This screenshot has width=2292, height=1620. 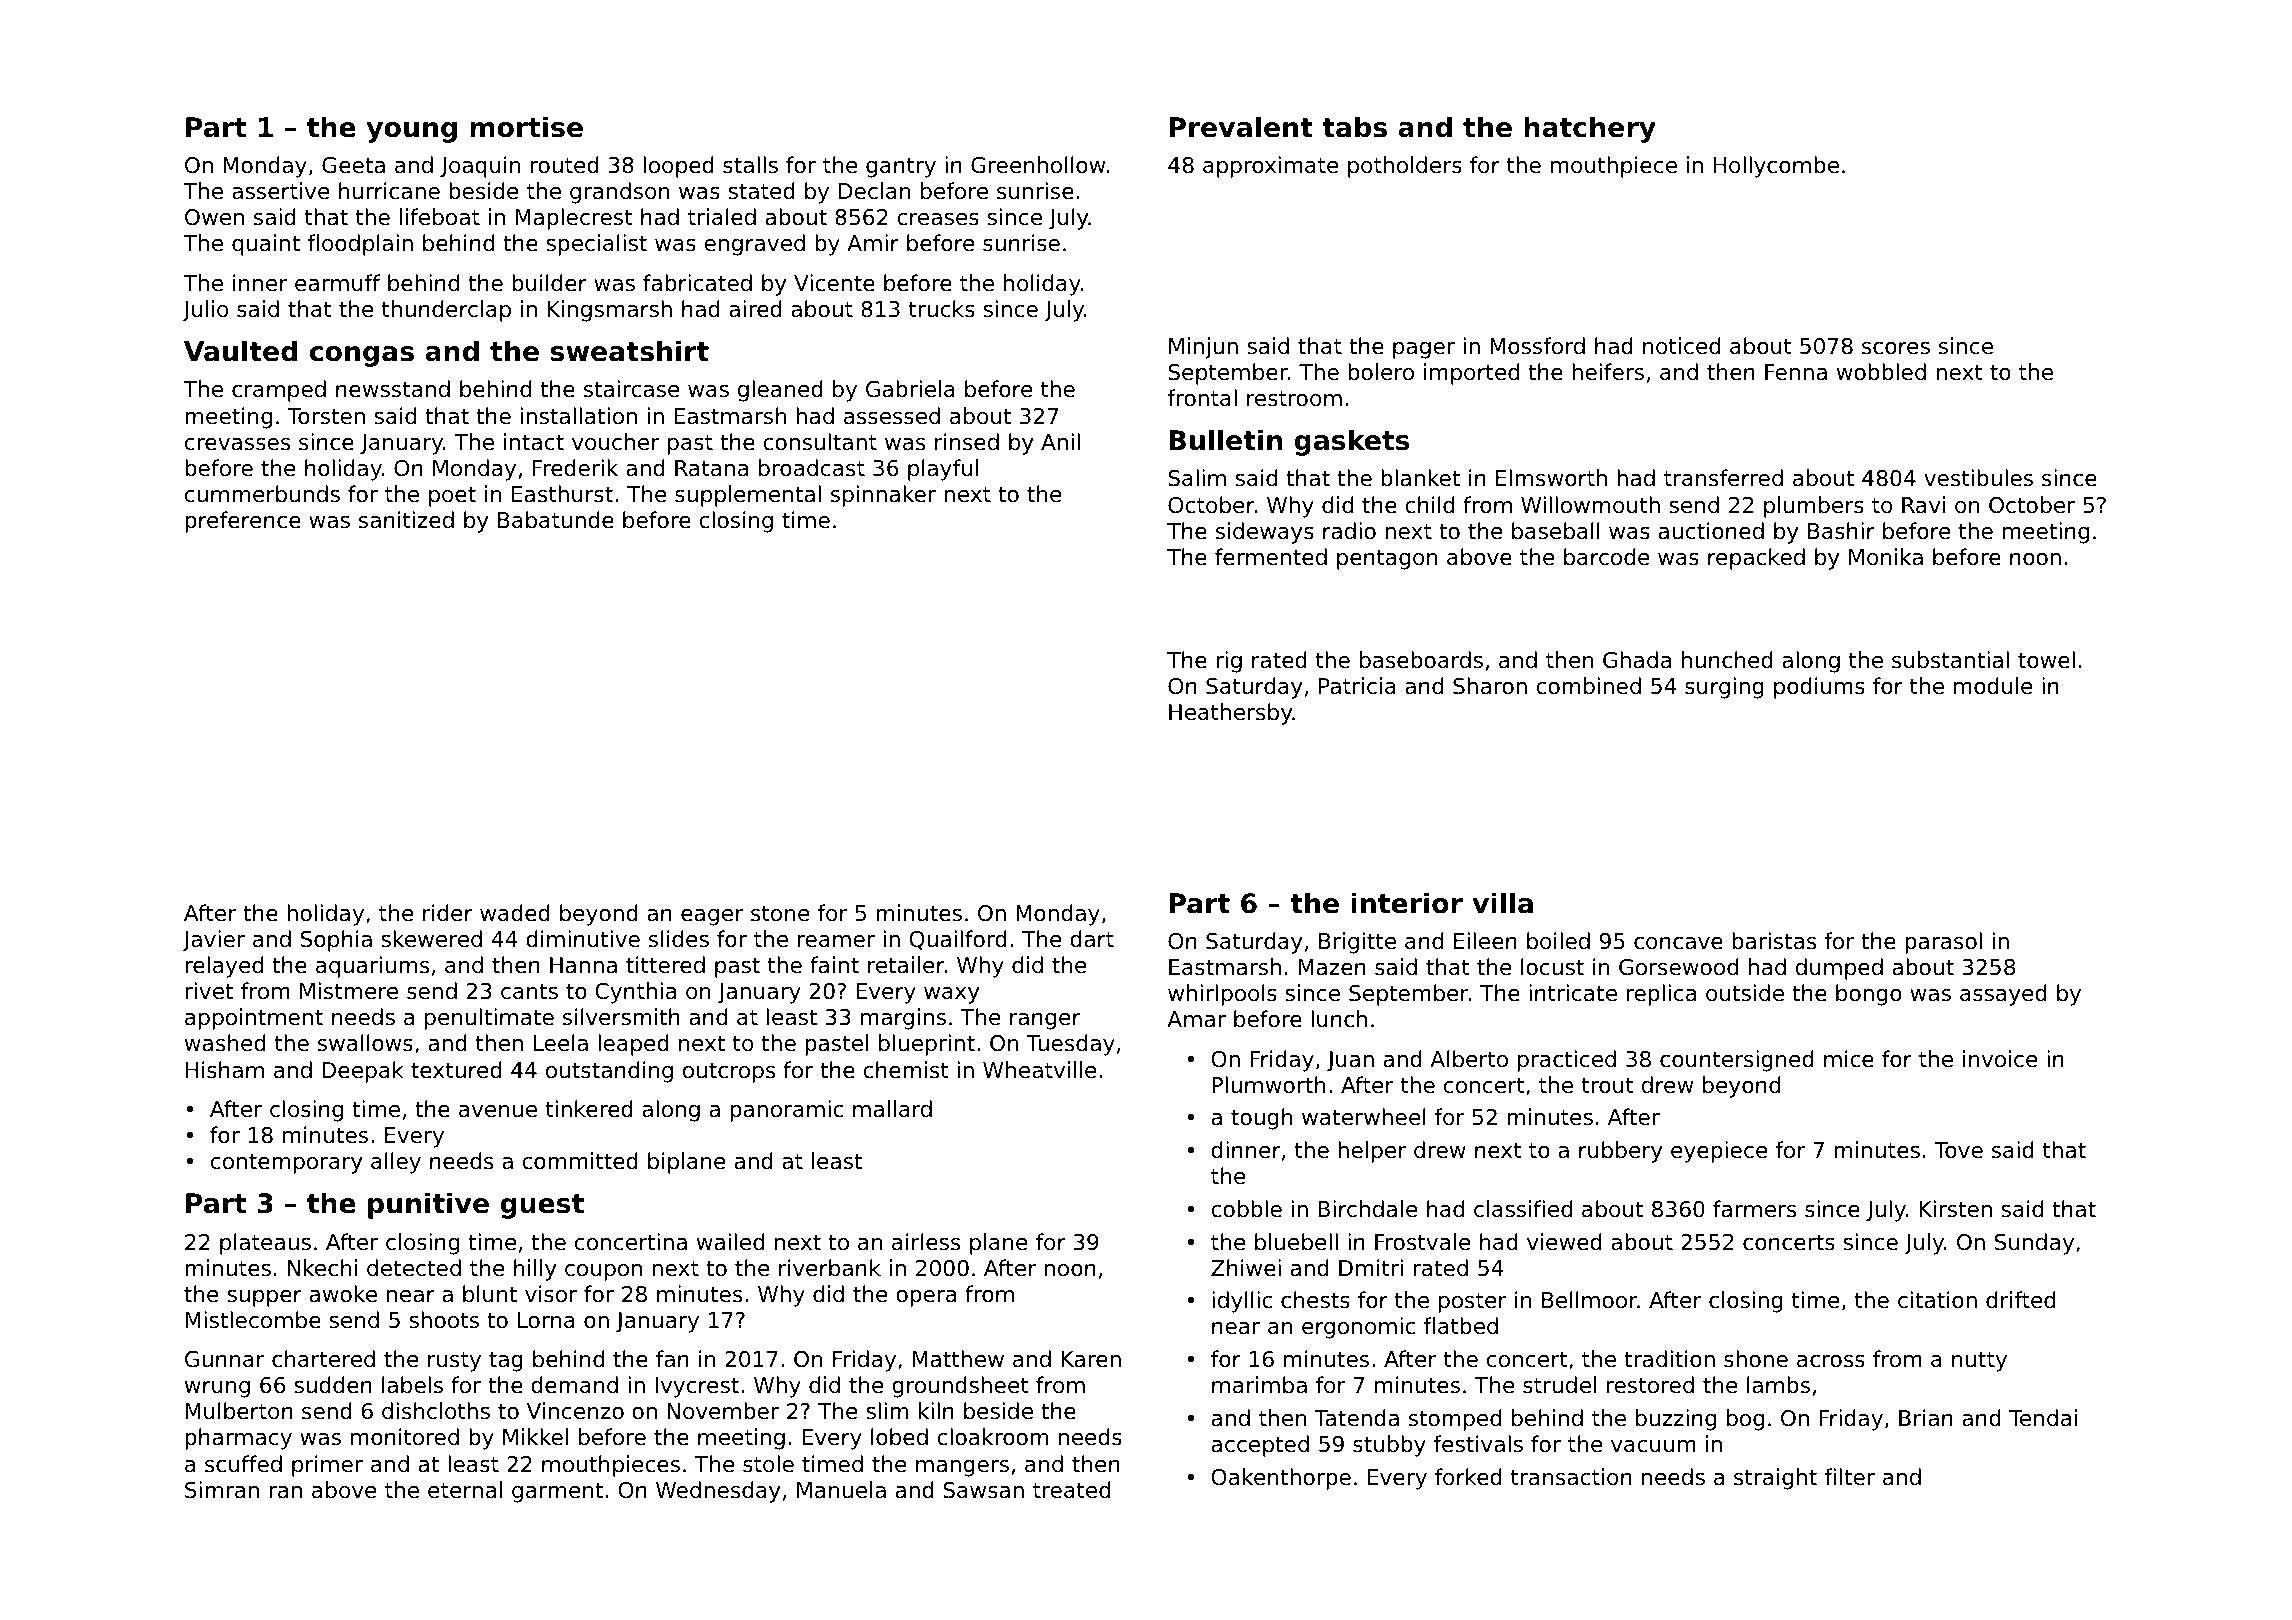 What do you see at coordinates (1839, 969) in the screenshot?
I see `dumped` at bounding box center [1839, 969].
